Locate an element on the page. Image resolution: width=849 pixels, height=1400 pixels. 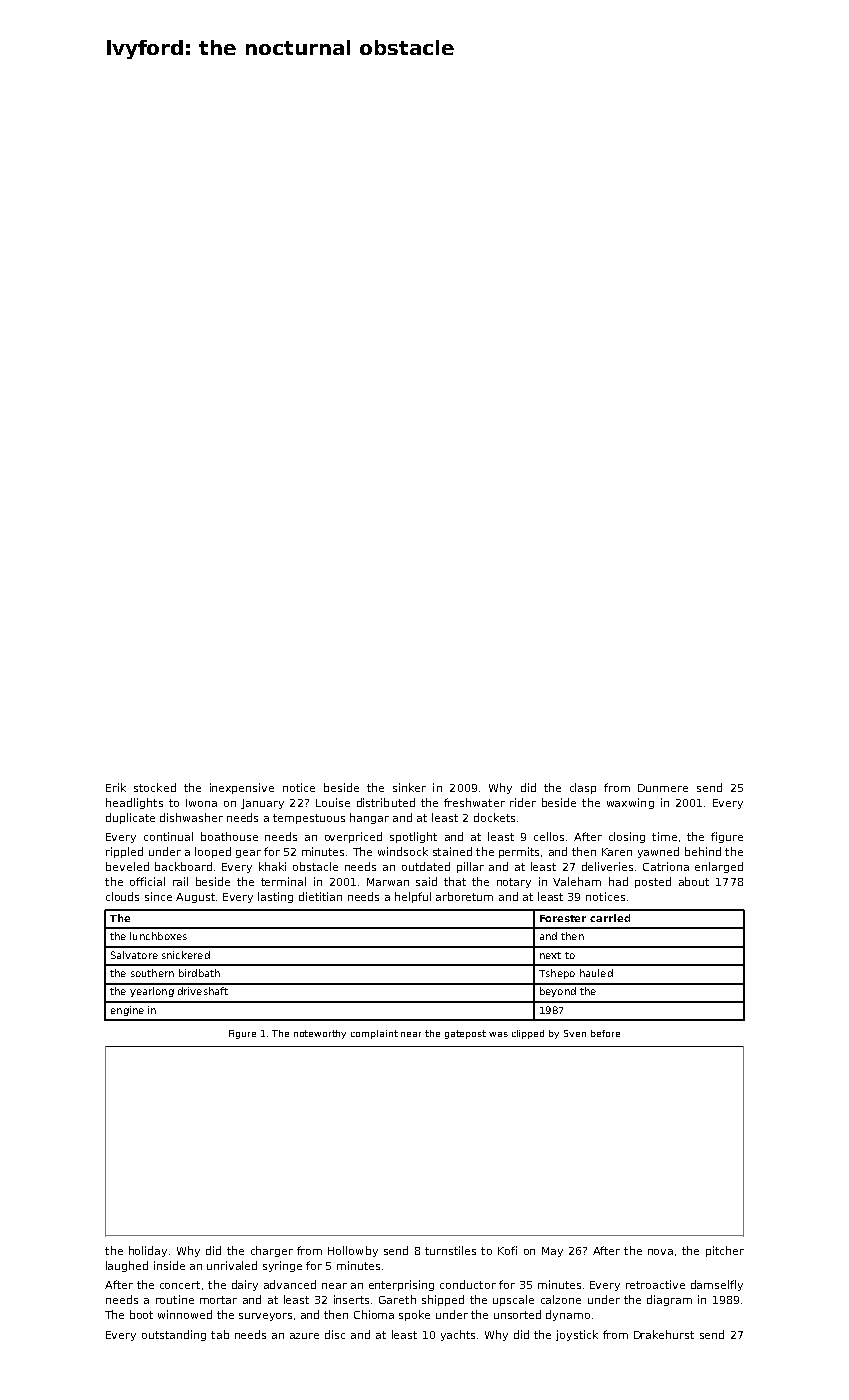
dockets is located at coordinates (494, 817).
